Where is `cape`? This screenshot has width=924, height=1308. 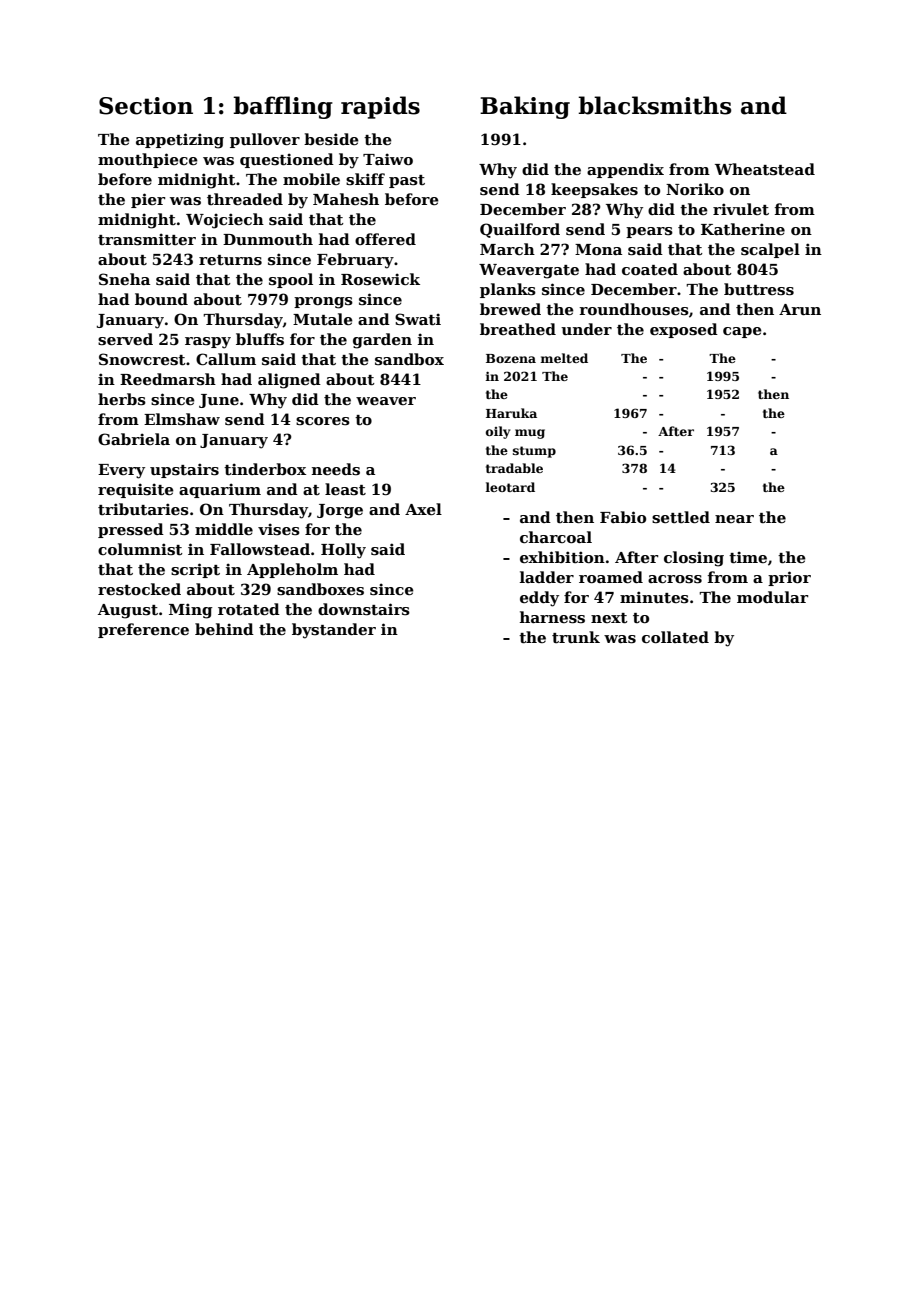 cape is located at coordinates (742, 332).
